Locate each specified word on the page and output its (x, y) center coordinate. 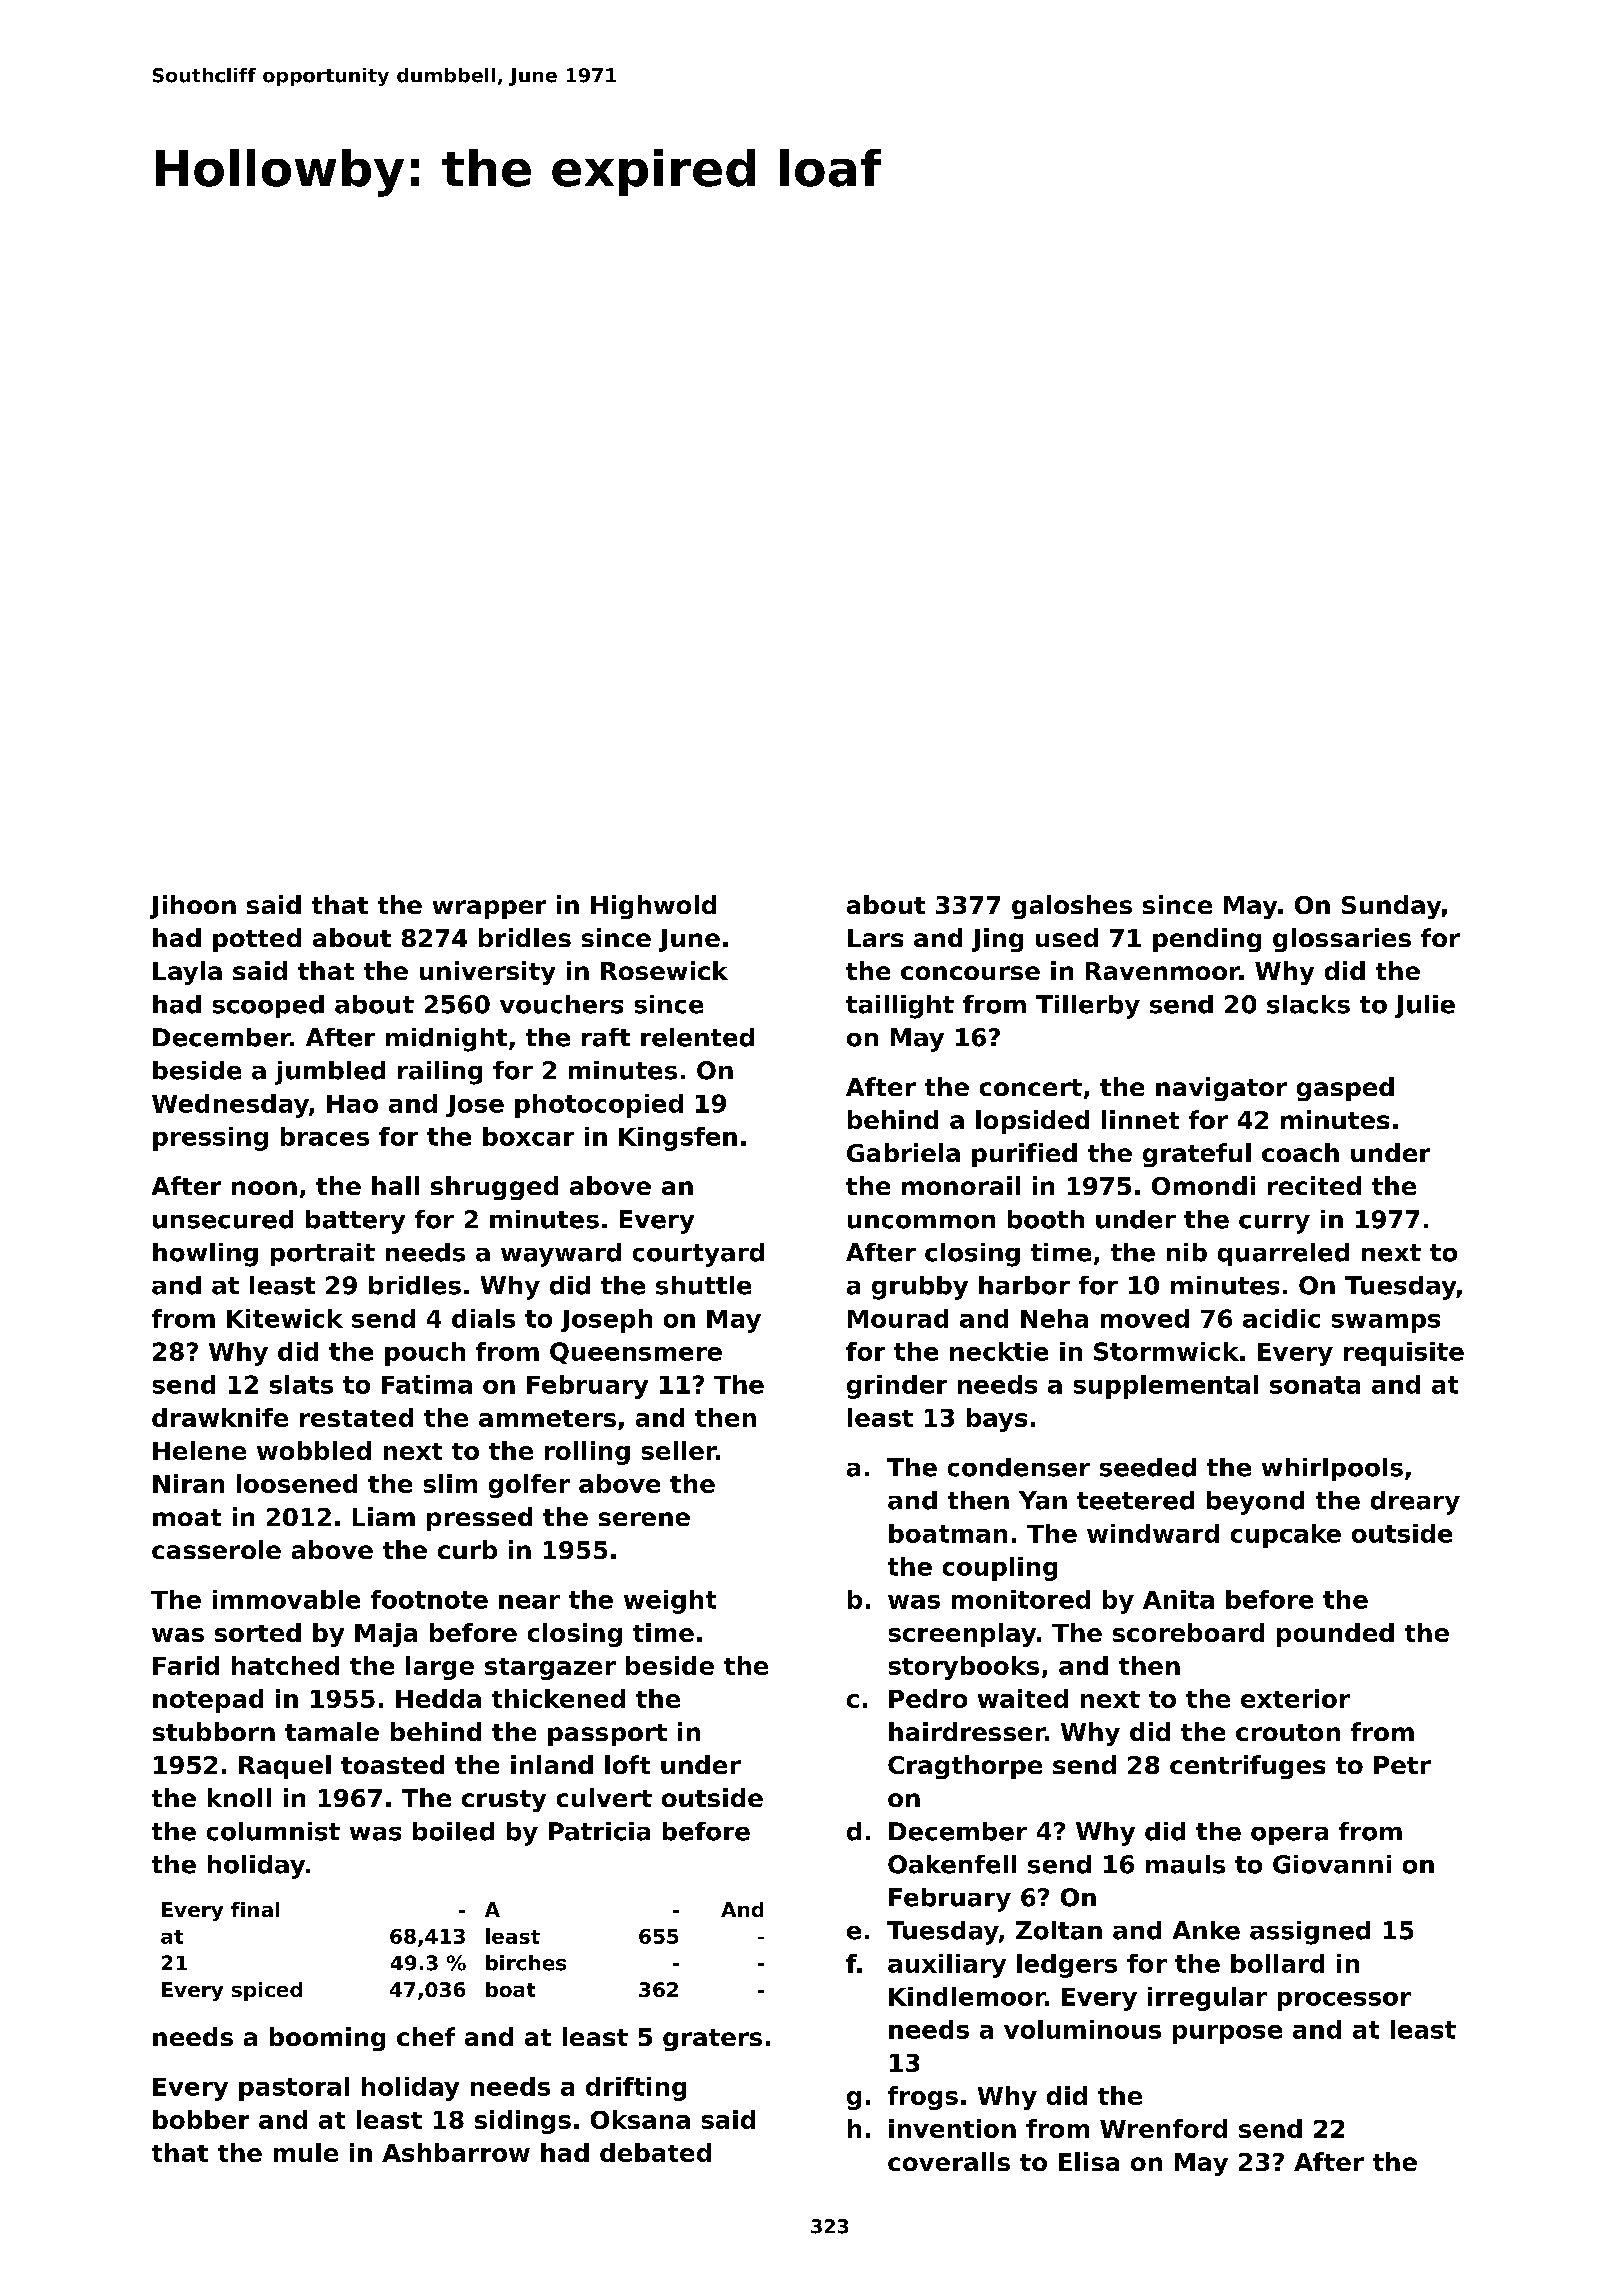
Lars (875, 938)
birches (526, 1963)
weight (670, 1602)
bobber (201, 2119)
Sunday (1391, 907)
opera (1289, 1836)
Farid (186, 1665)
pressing (210, 1139)
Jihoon (193, 907)
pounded (1335, 1635)
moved (1145, 1318)
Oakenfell (952, 1864)
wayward (561, 1255)
